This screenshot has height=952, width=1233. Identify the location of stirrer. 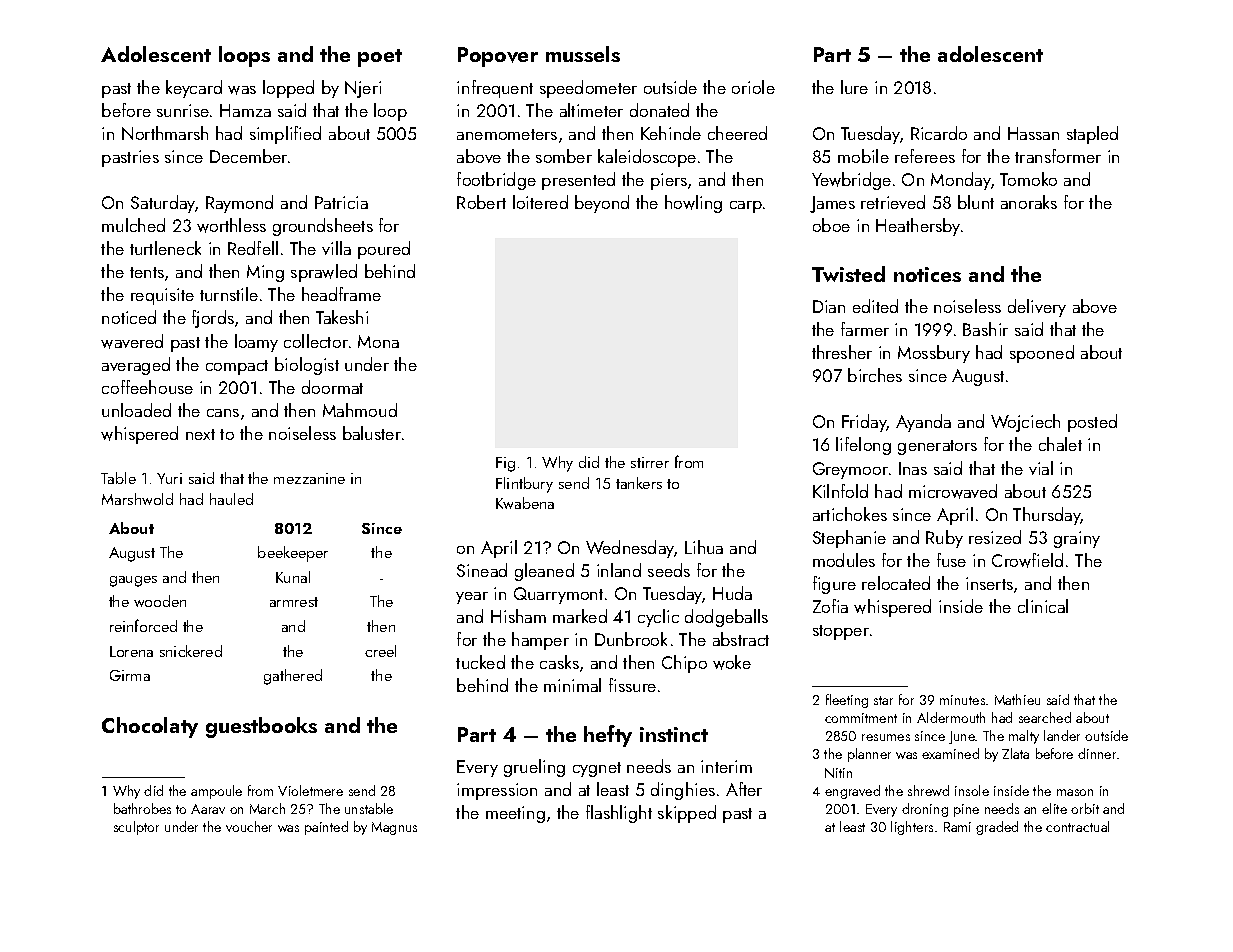
(650, 462).
